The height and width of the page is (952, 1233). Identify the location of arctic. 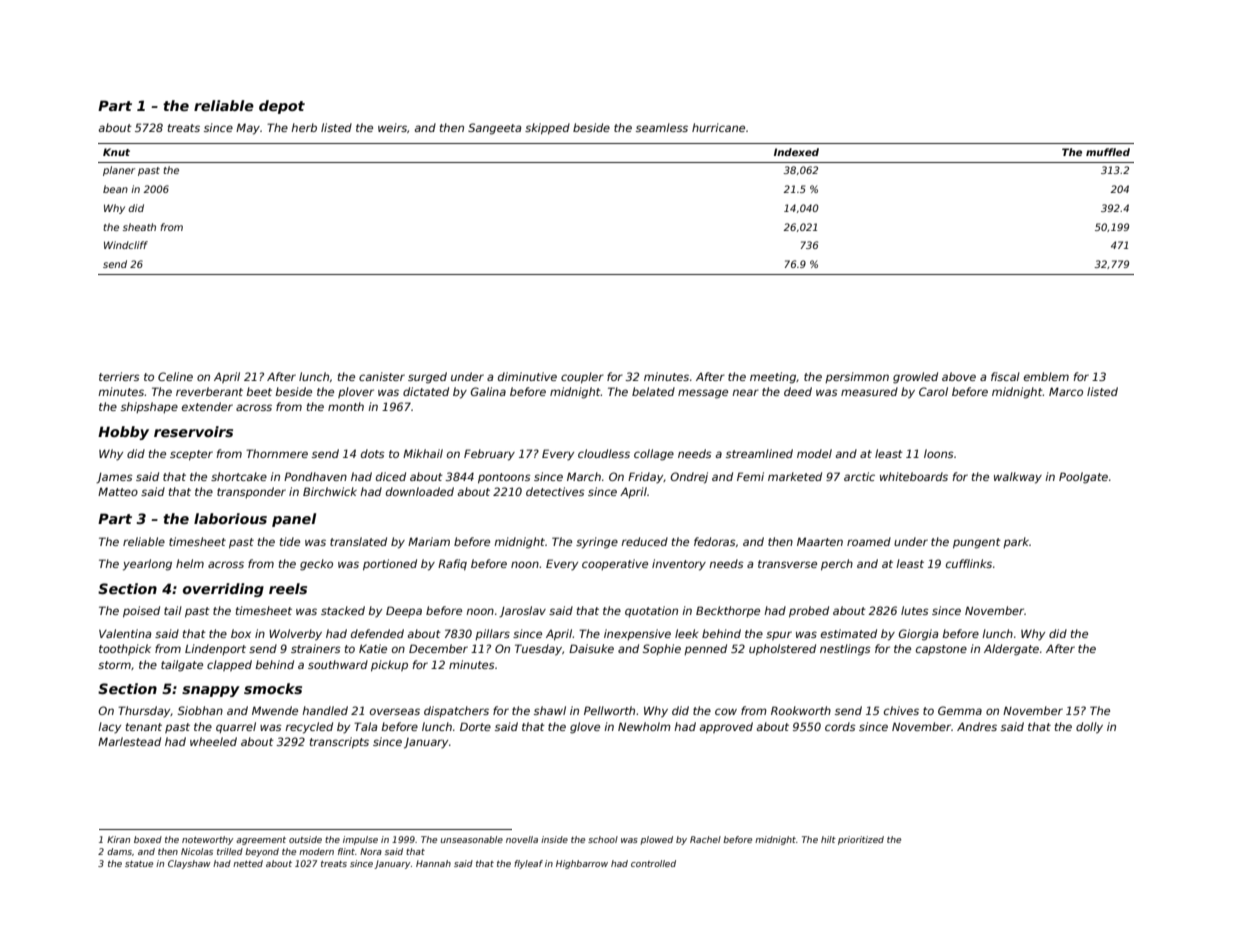
(859, 476).
